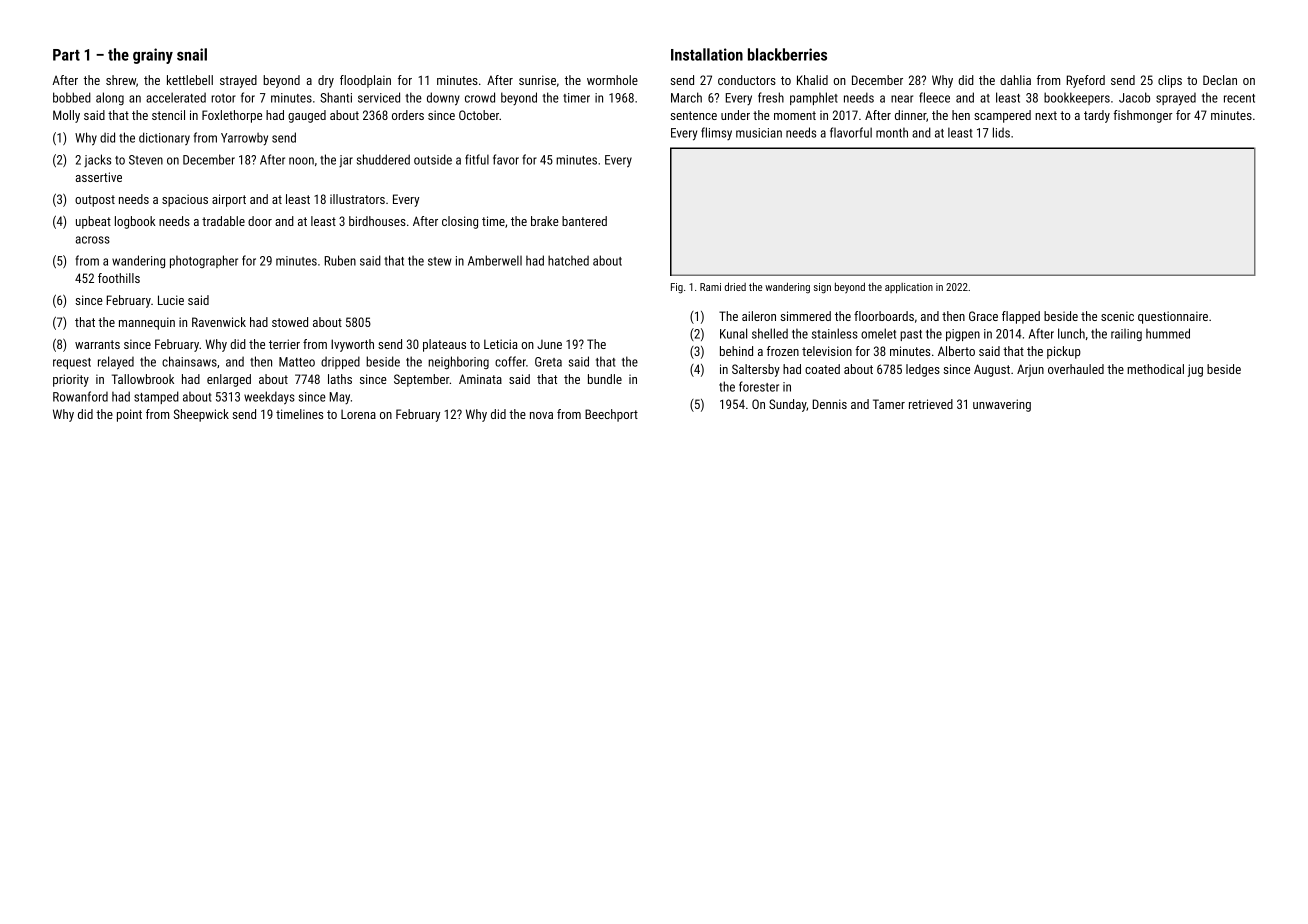  I want to click on scenic, so click(1117, 316).
